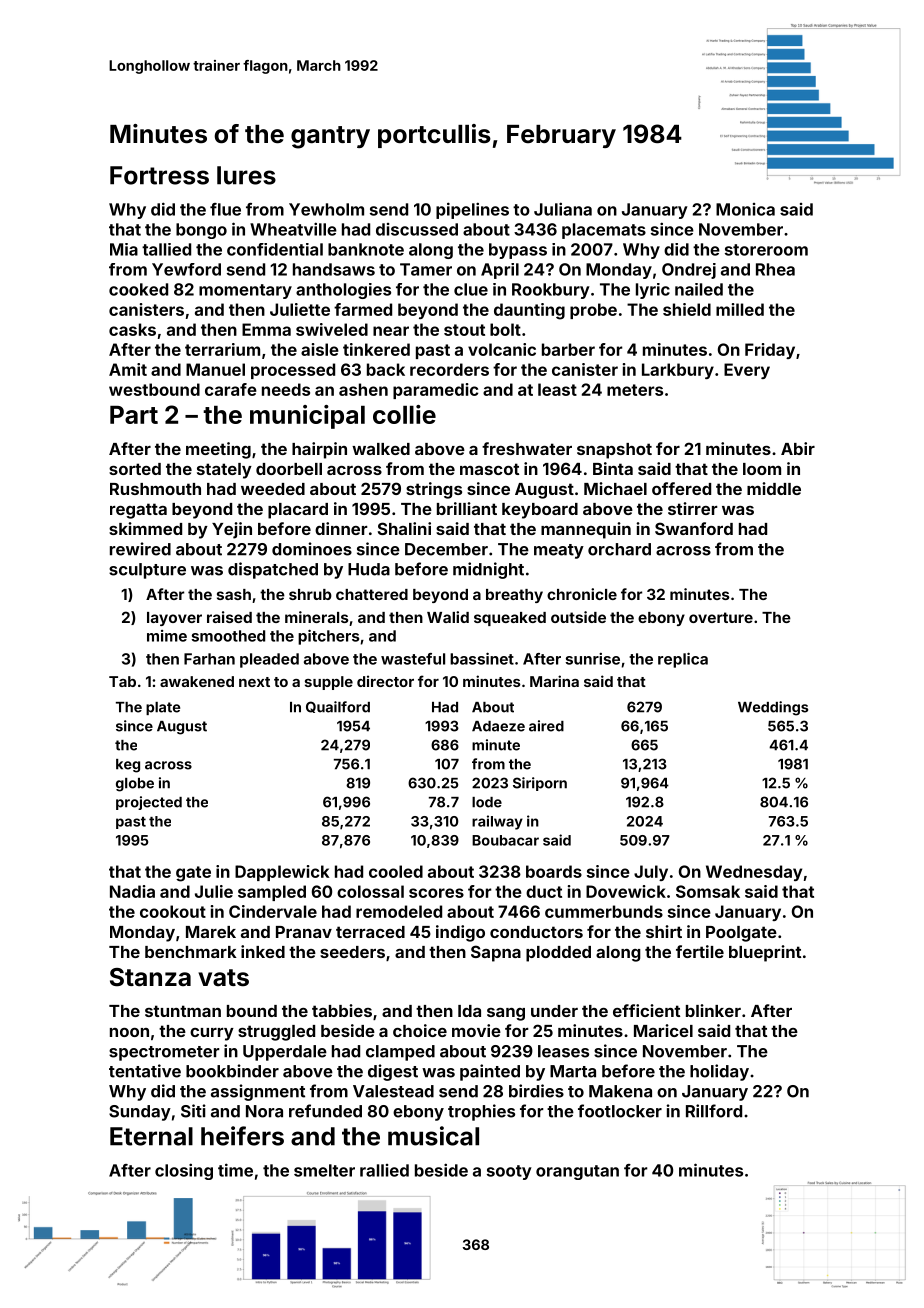  What do you see at coordinates (721, 617) in the screenshot?
I see `overture` at bounding box center [721, 617].
